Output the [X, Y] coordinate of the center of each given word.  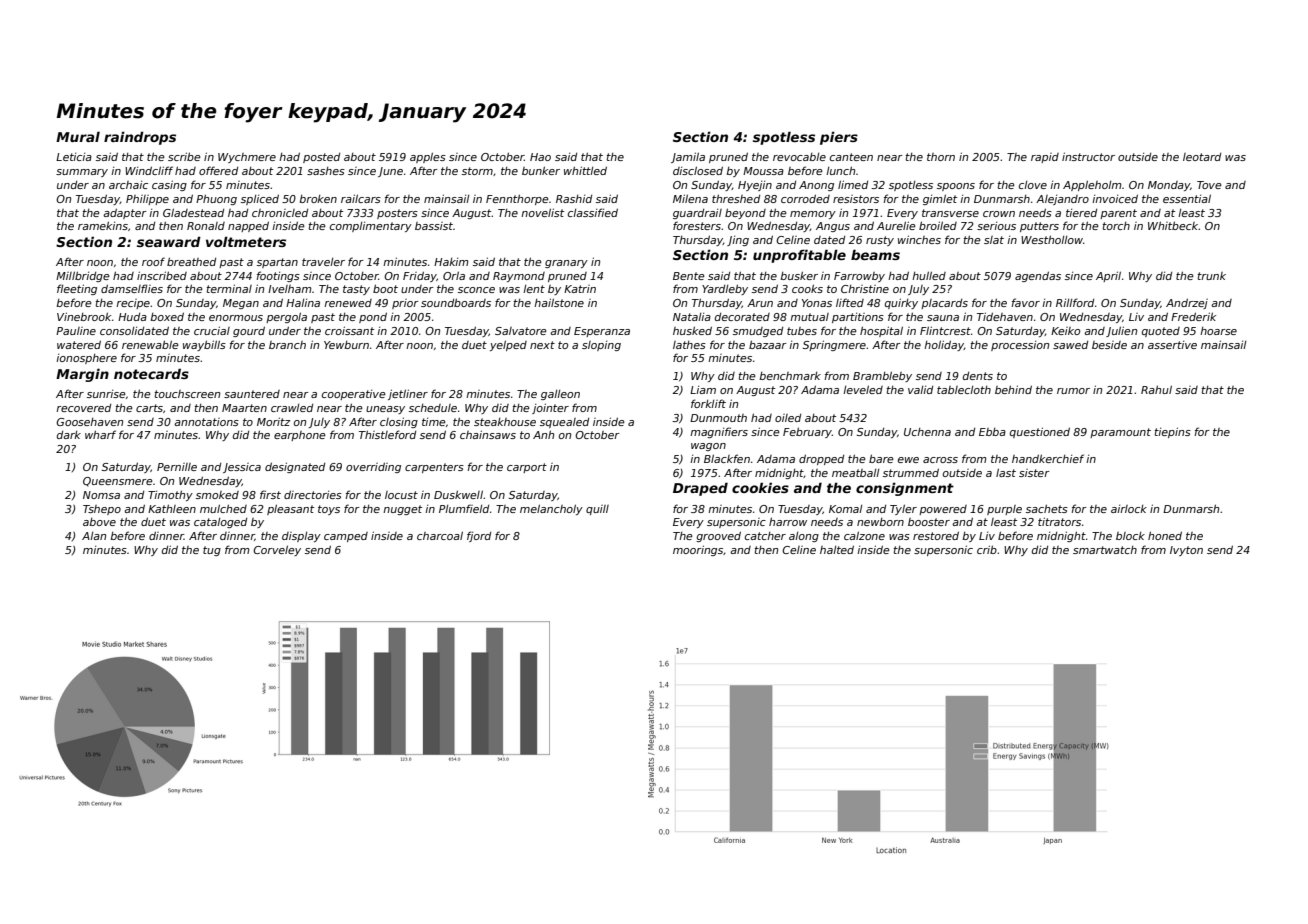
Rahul [1156, 389]
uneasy [385, 410]
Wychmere [247, 158]
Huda [132, 317]
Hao [540, 157]
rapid [1045, 158]
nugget [402, 510]
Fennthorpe [517, 199]
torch [1116, 226]
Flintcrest [945, 330]
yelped [508, 345]
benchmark [790, 376]
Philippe [147, 200]
